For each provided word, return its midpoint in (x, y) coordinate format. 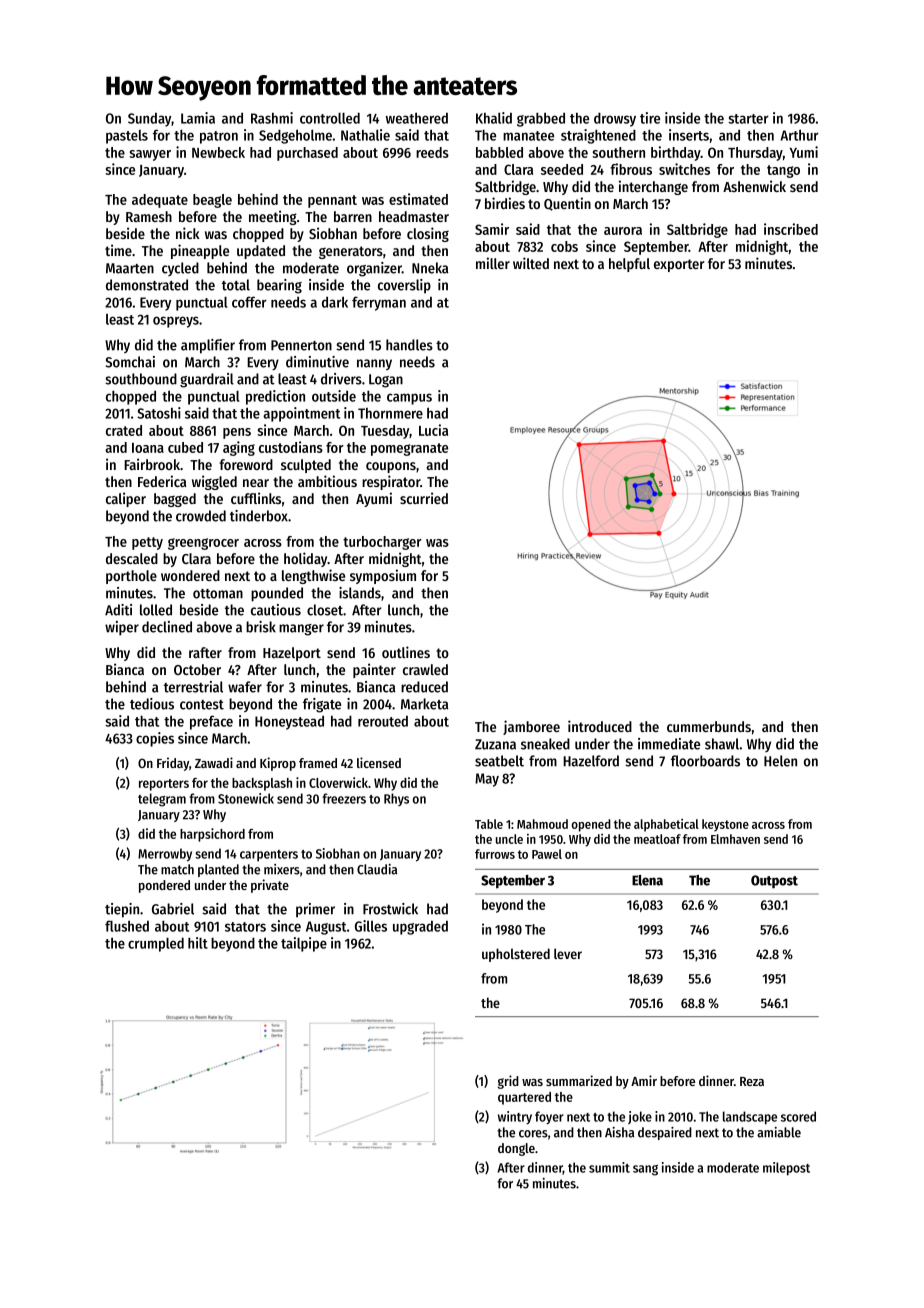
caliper (126, 499)
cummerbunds (709, 726)
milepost (786, 1169)
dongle (516, 1149)
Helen (780, 761)
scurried (424, 498)
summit (609, 1167)
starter (748, 119)
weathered (417, 118)
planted (218, 870)
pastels (127, 137)
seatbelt (499, 761)
